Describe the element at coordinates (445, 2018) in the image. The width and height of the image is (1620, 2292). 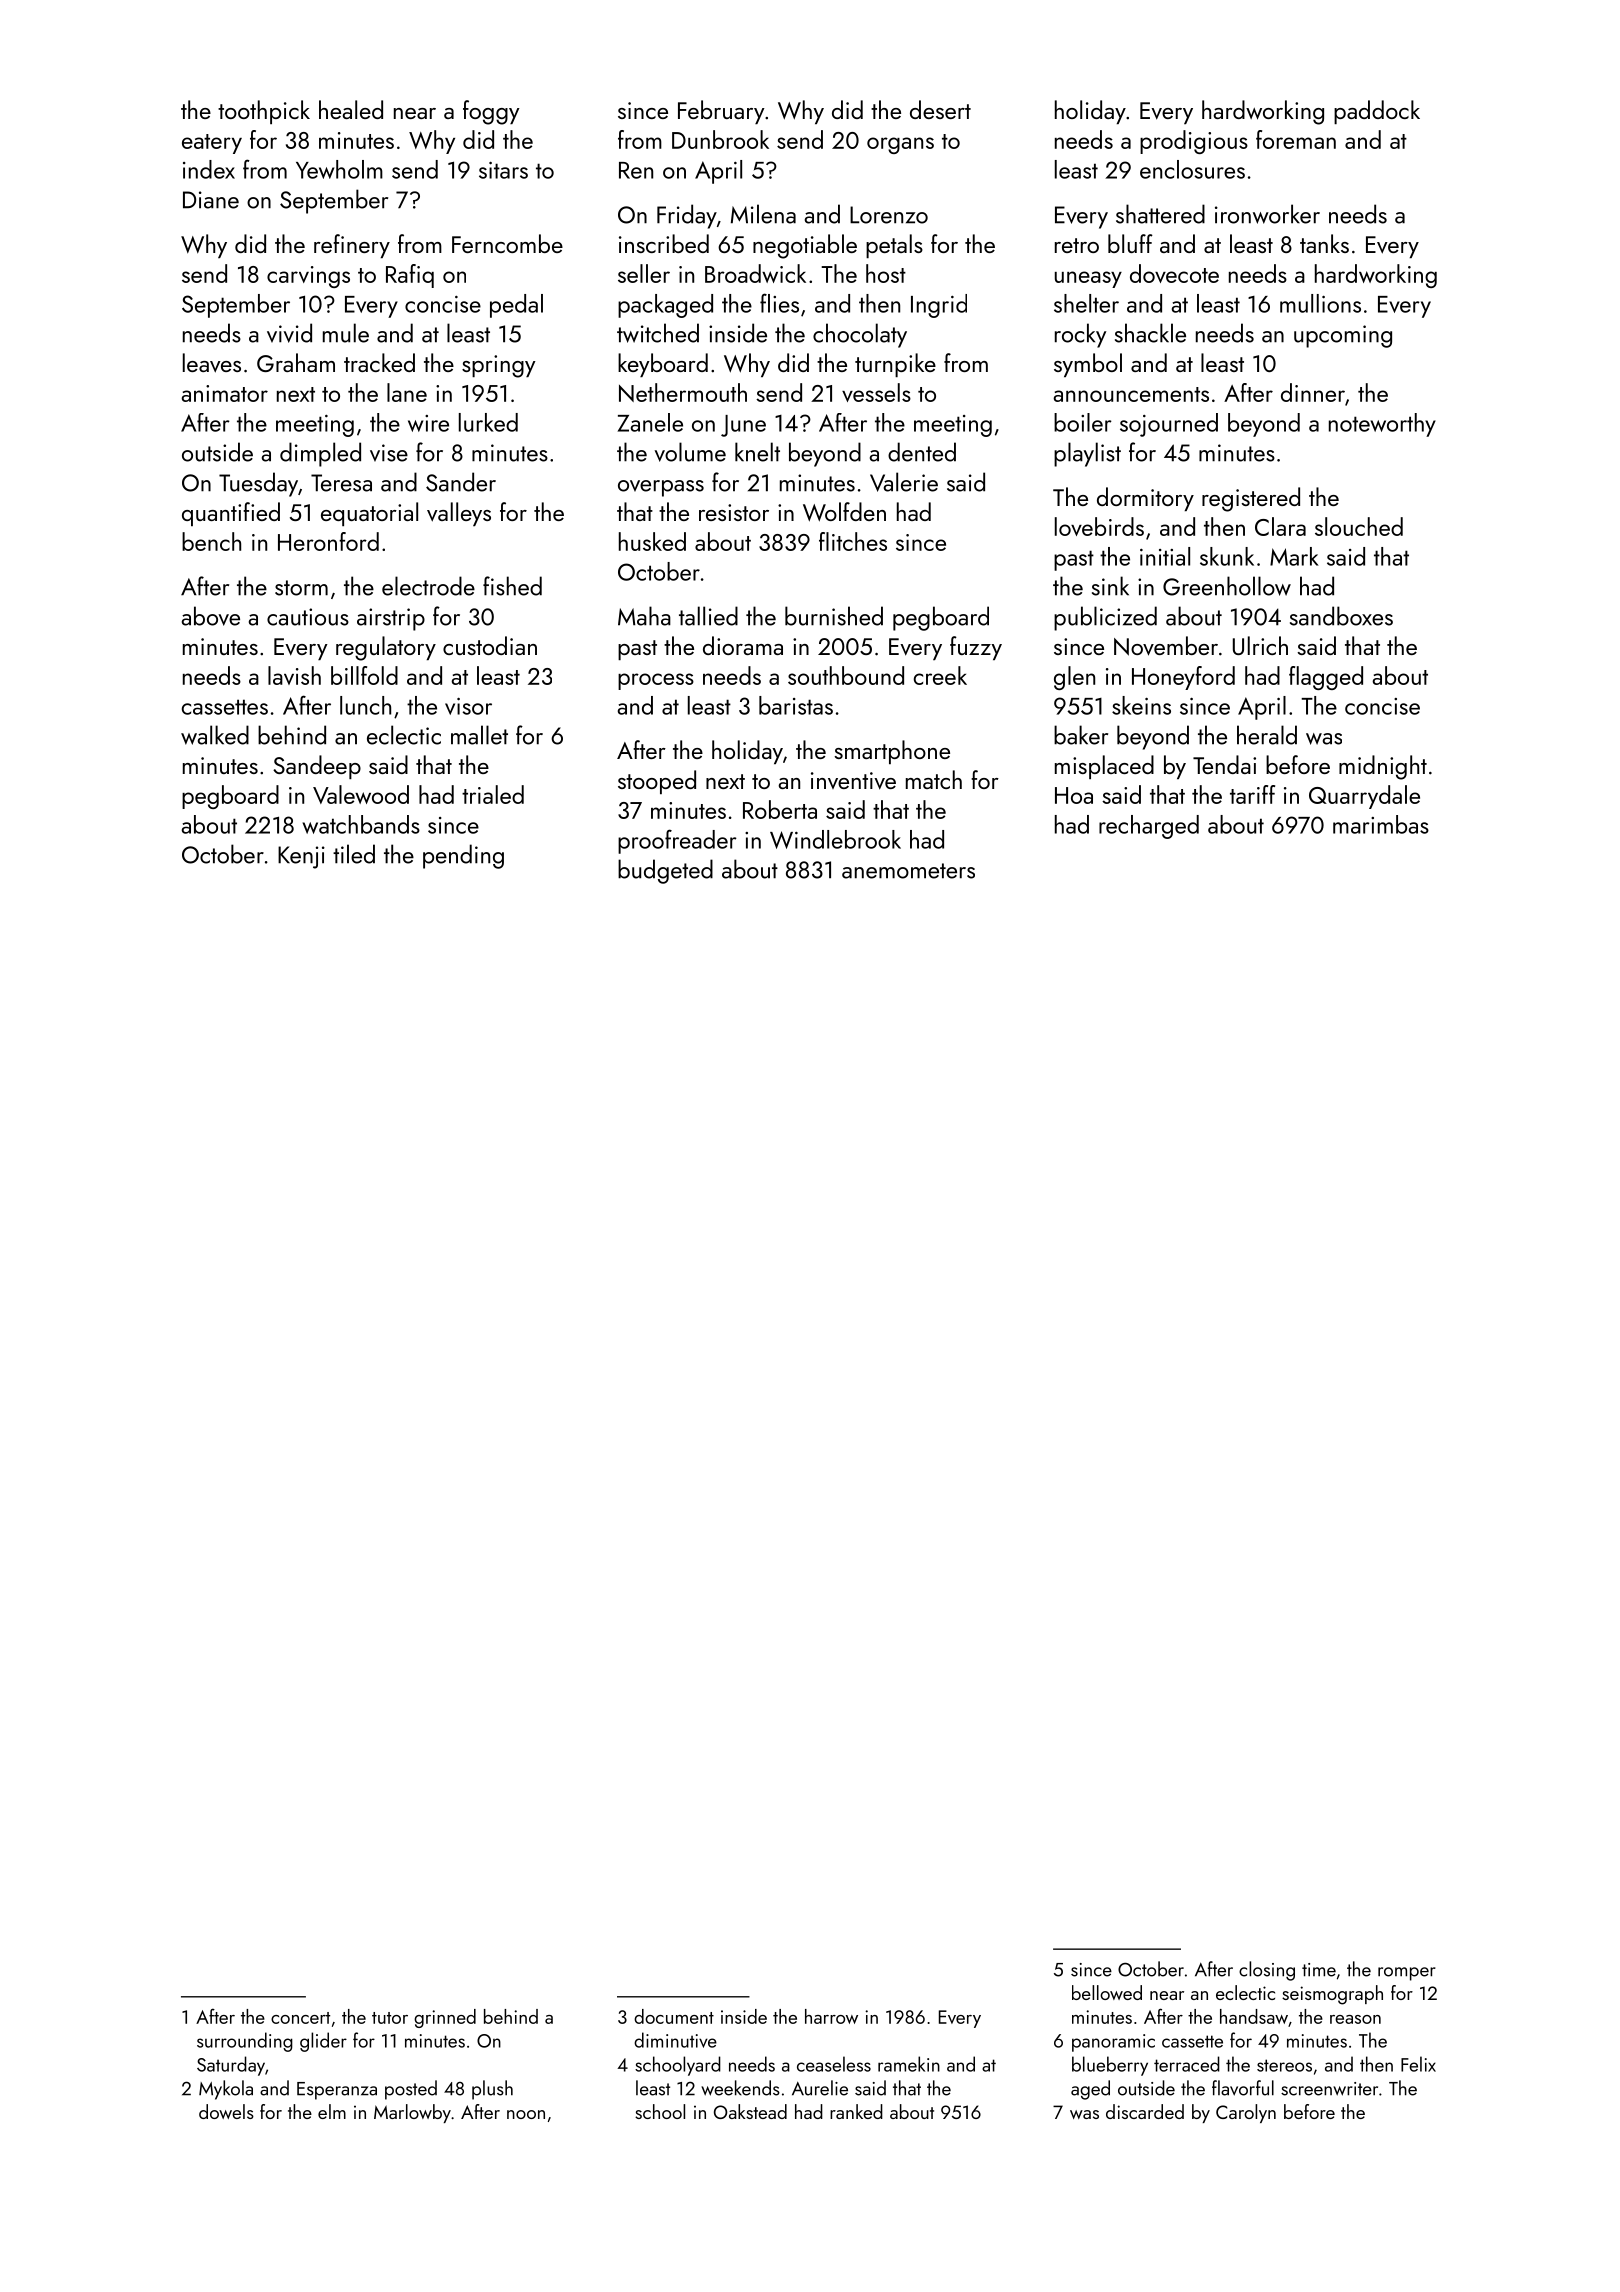
I see `grinned` at that location.
